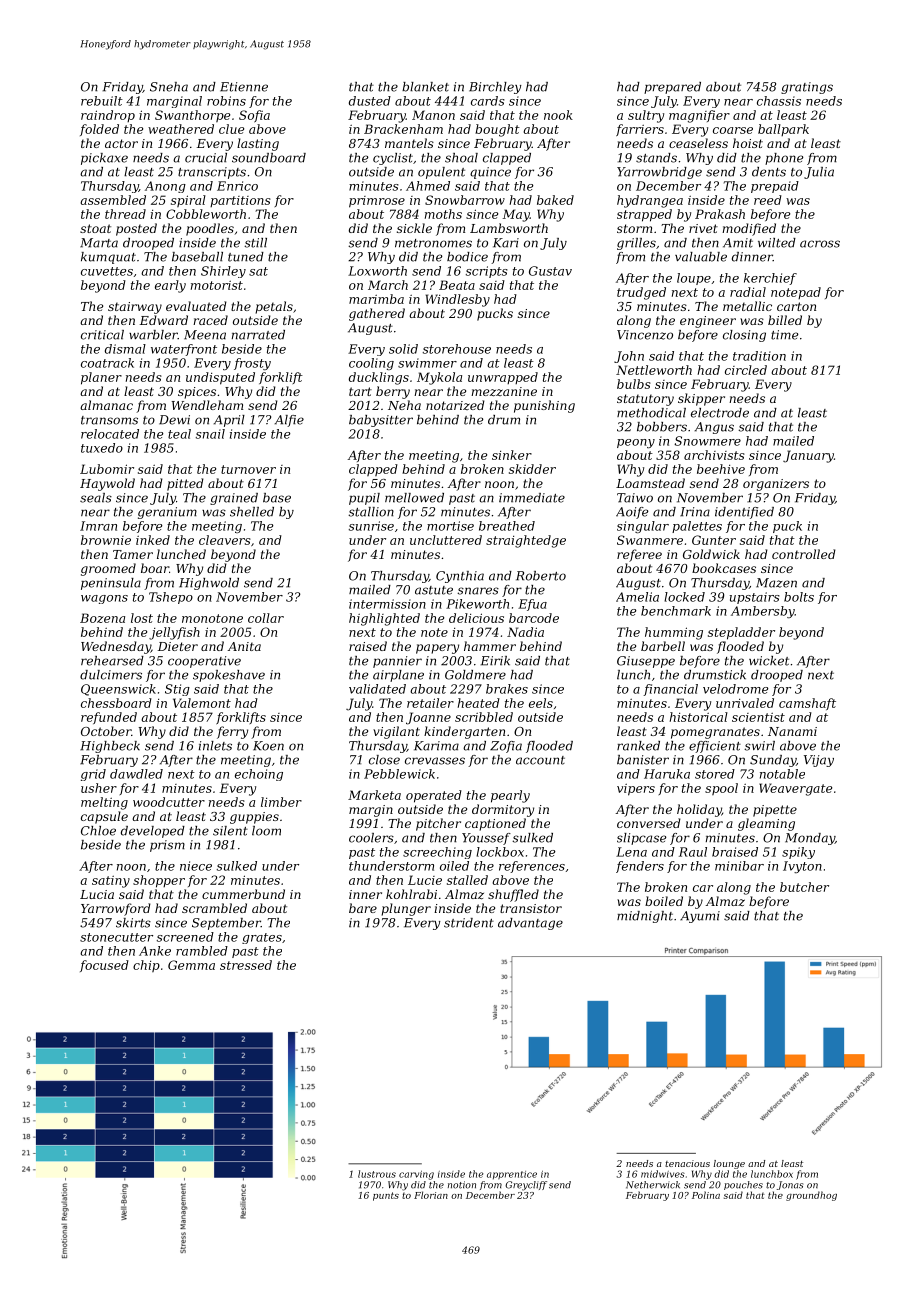 This screenshot has height=1308, width=924. What do you see at coordinates (495, 88) in the screenshot?
I see `Birchley` at bounding box center [495, 88].
